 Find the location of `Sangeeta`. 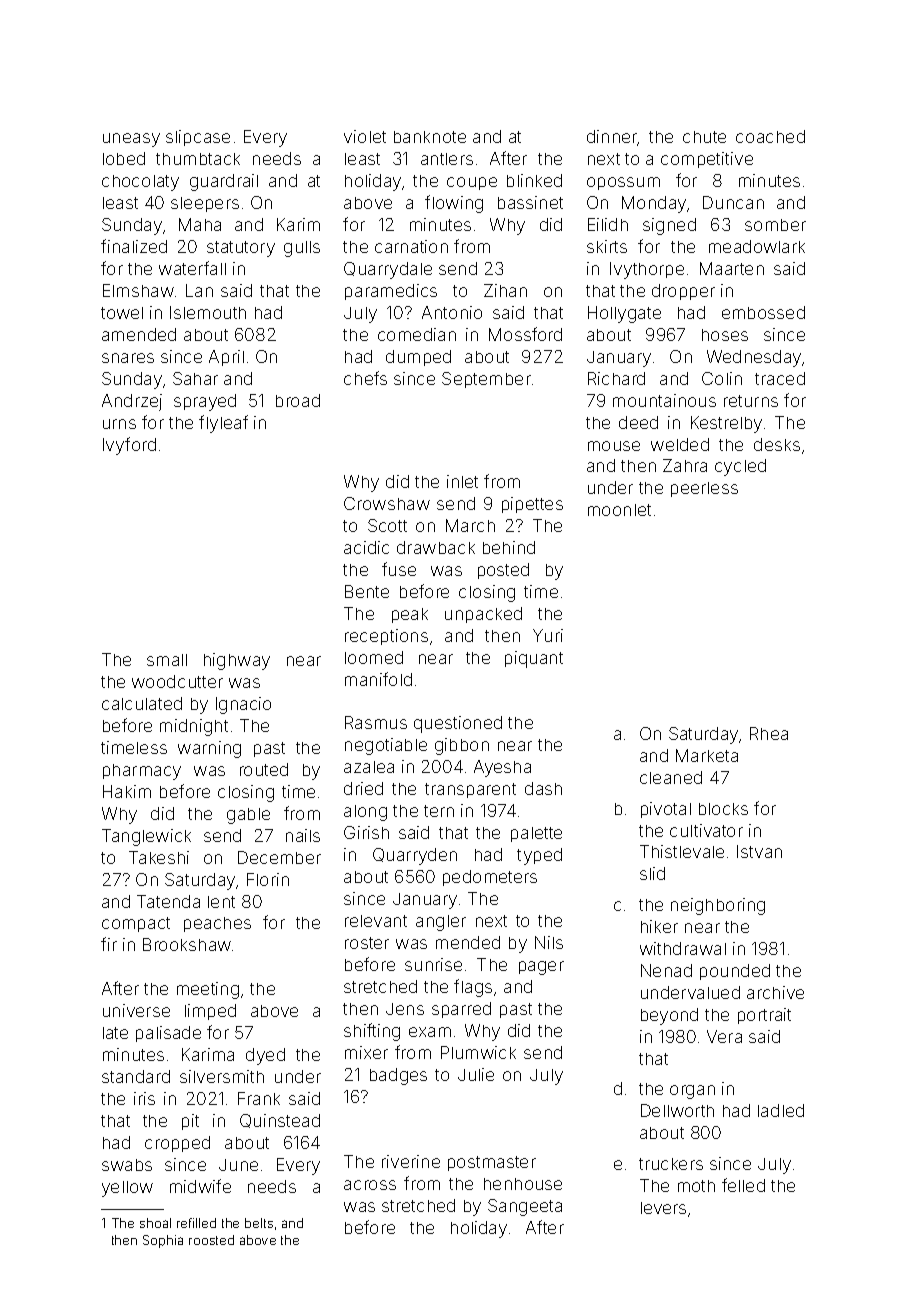

Sangeeta is located at coordinates (525, 1207).
